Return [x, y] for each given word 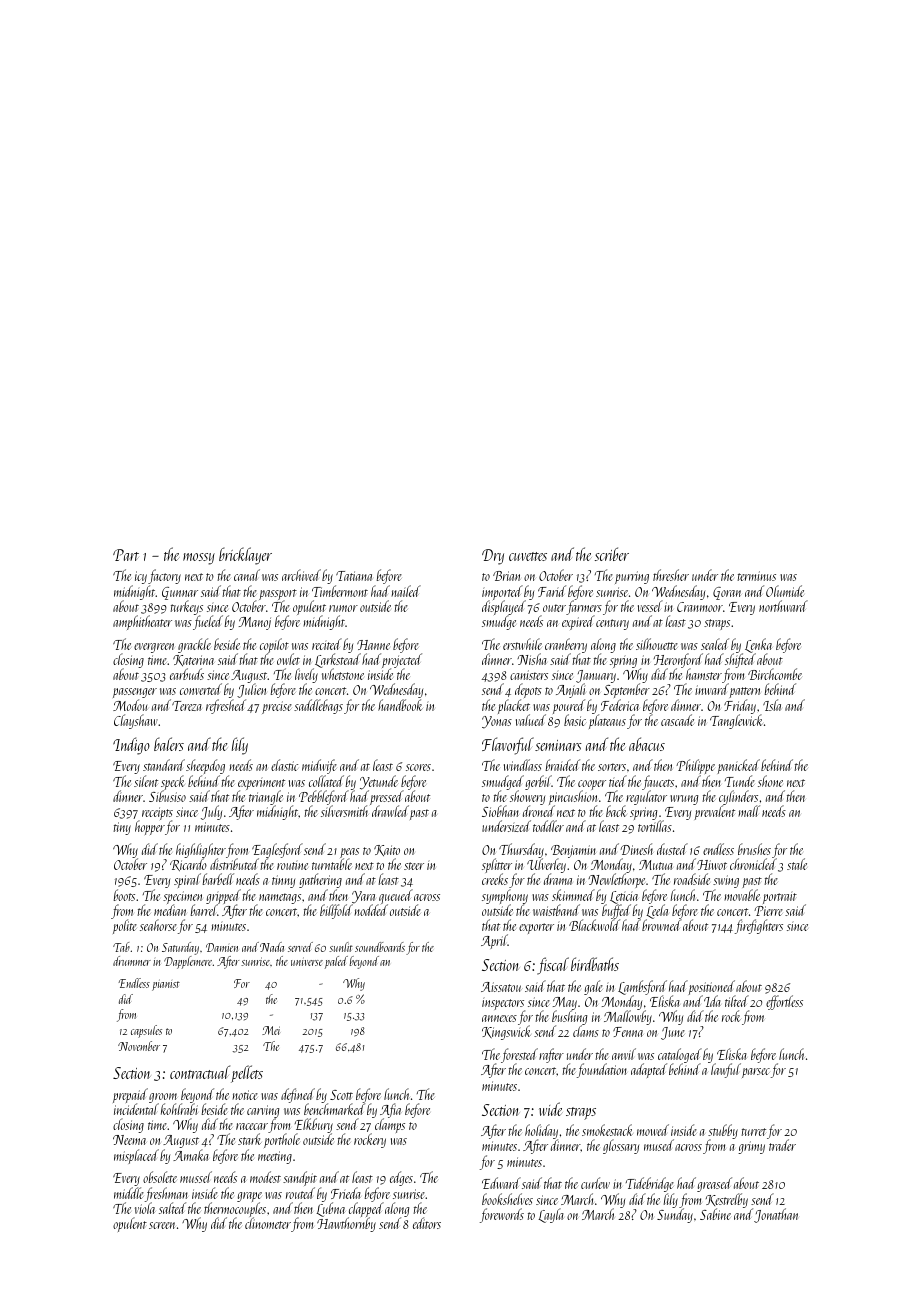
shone [770, 781]
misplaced [136, 1156]
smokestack [607, 1130]
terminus [756, 576]
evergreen [154, 648]
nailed [406, 591]
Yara [363, 897]
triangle [266, 798]
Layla [551, 1215]
